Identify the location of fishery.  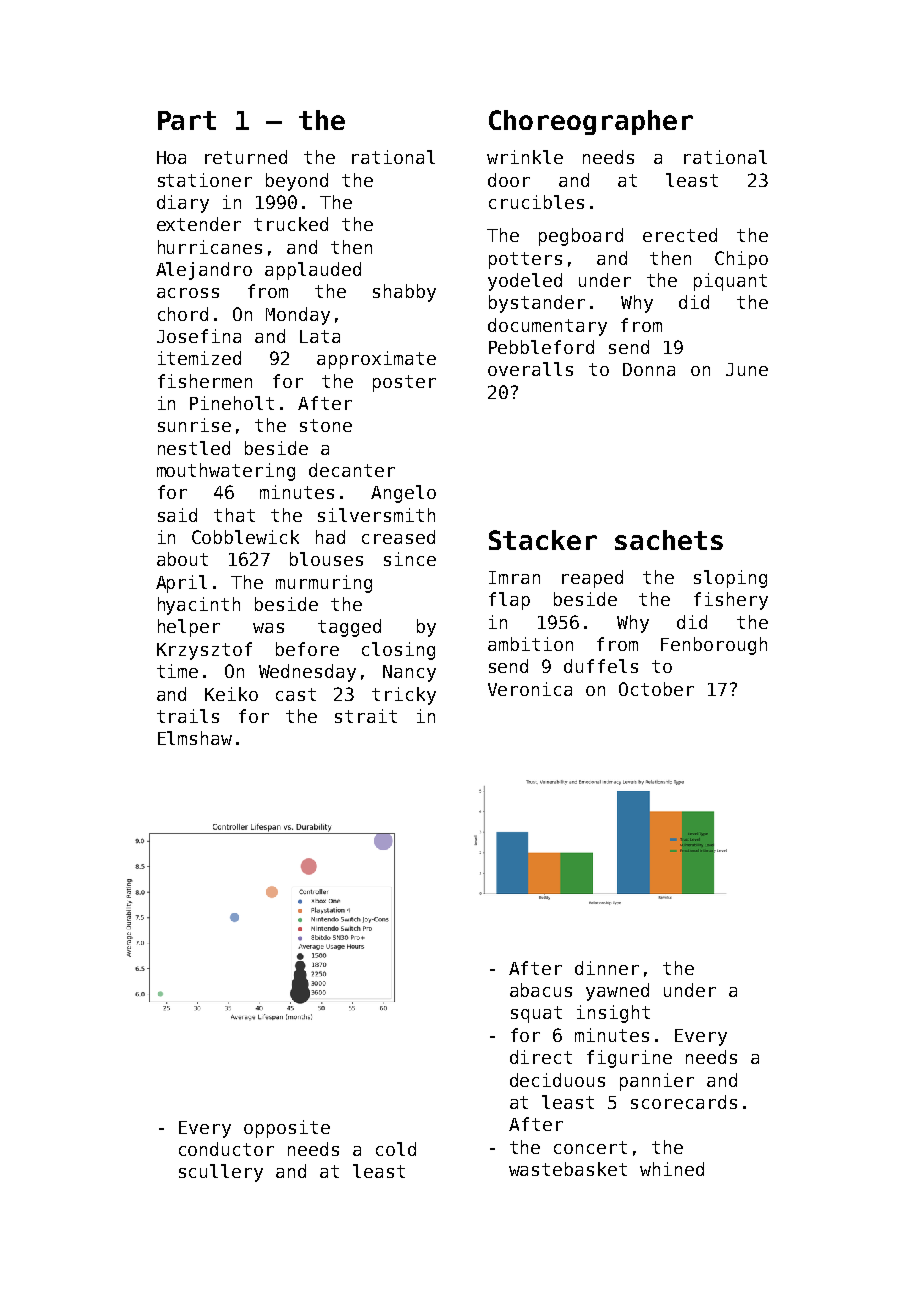
(731, 601).
